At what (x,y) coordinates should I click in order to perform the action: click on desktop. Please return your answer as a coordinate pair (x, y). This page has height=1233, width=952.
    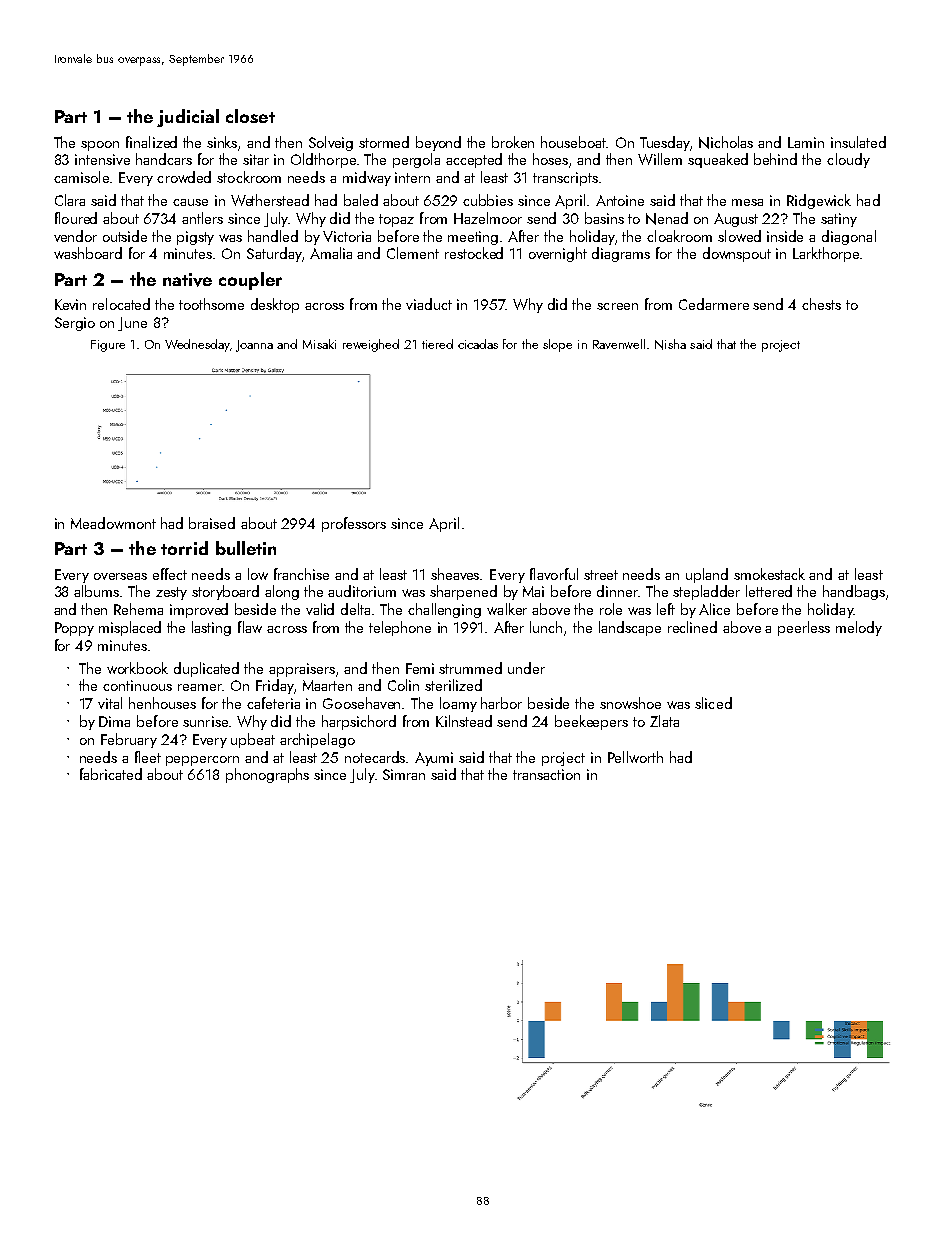
    Looking at the image, I should click on (275, 305).
